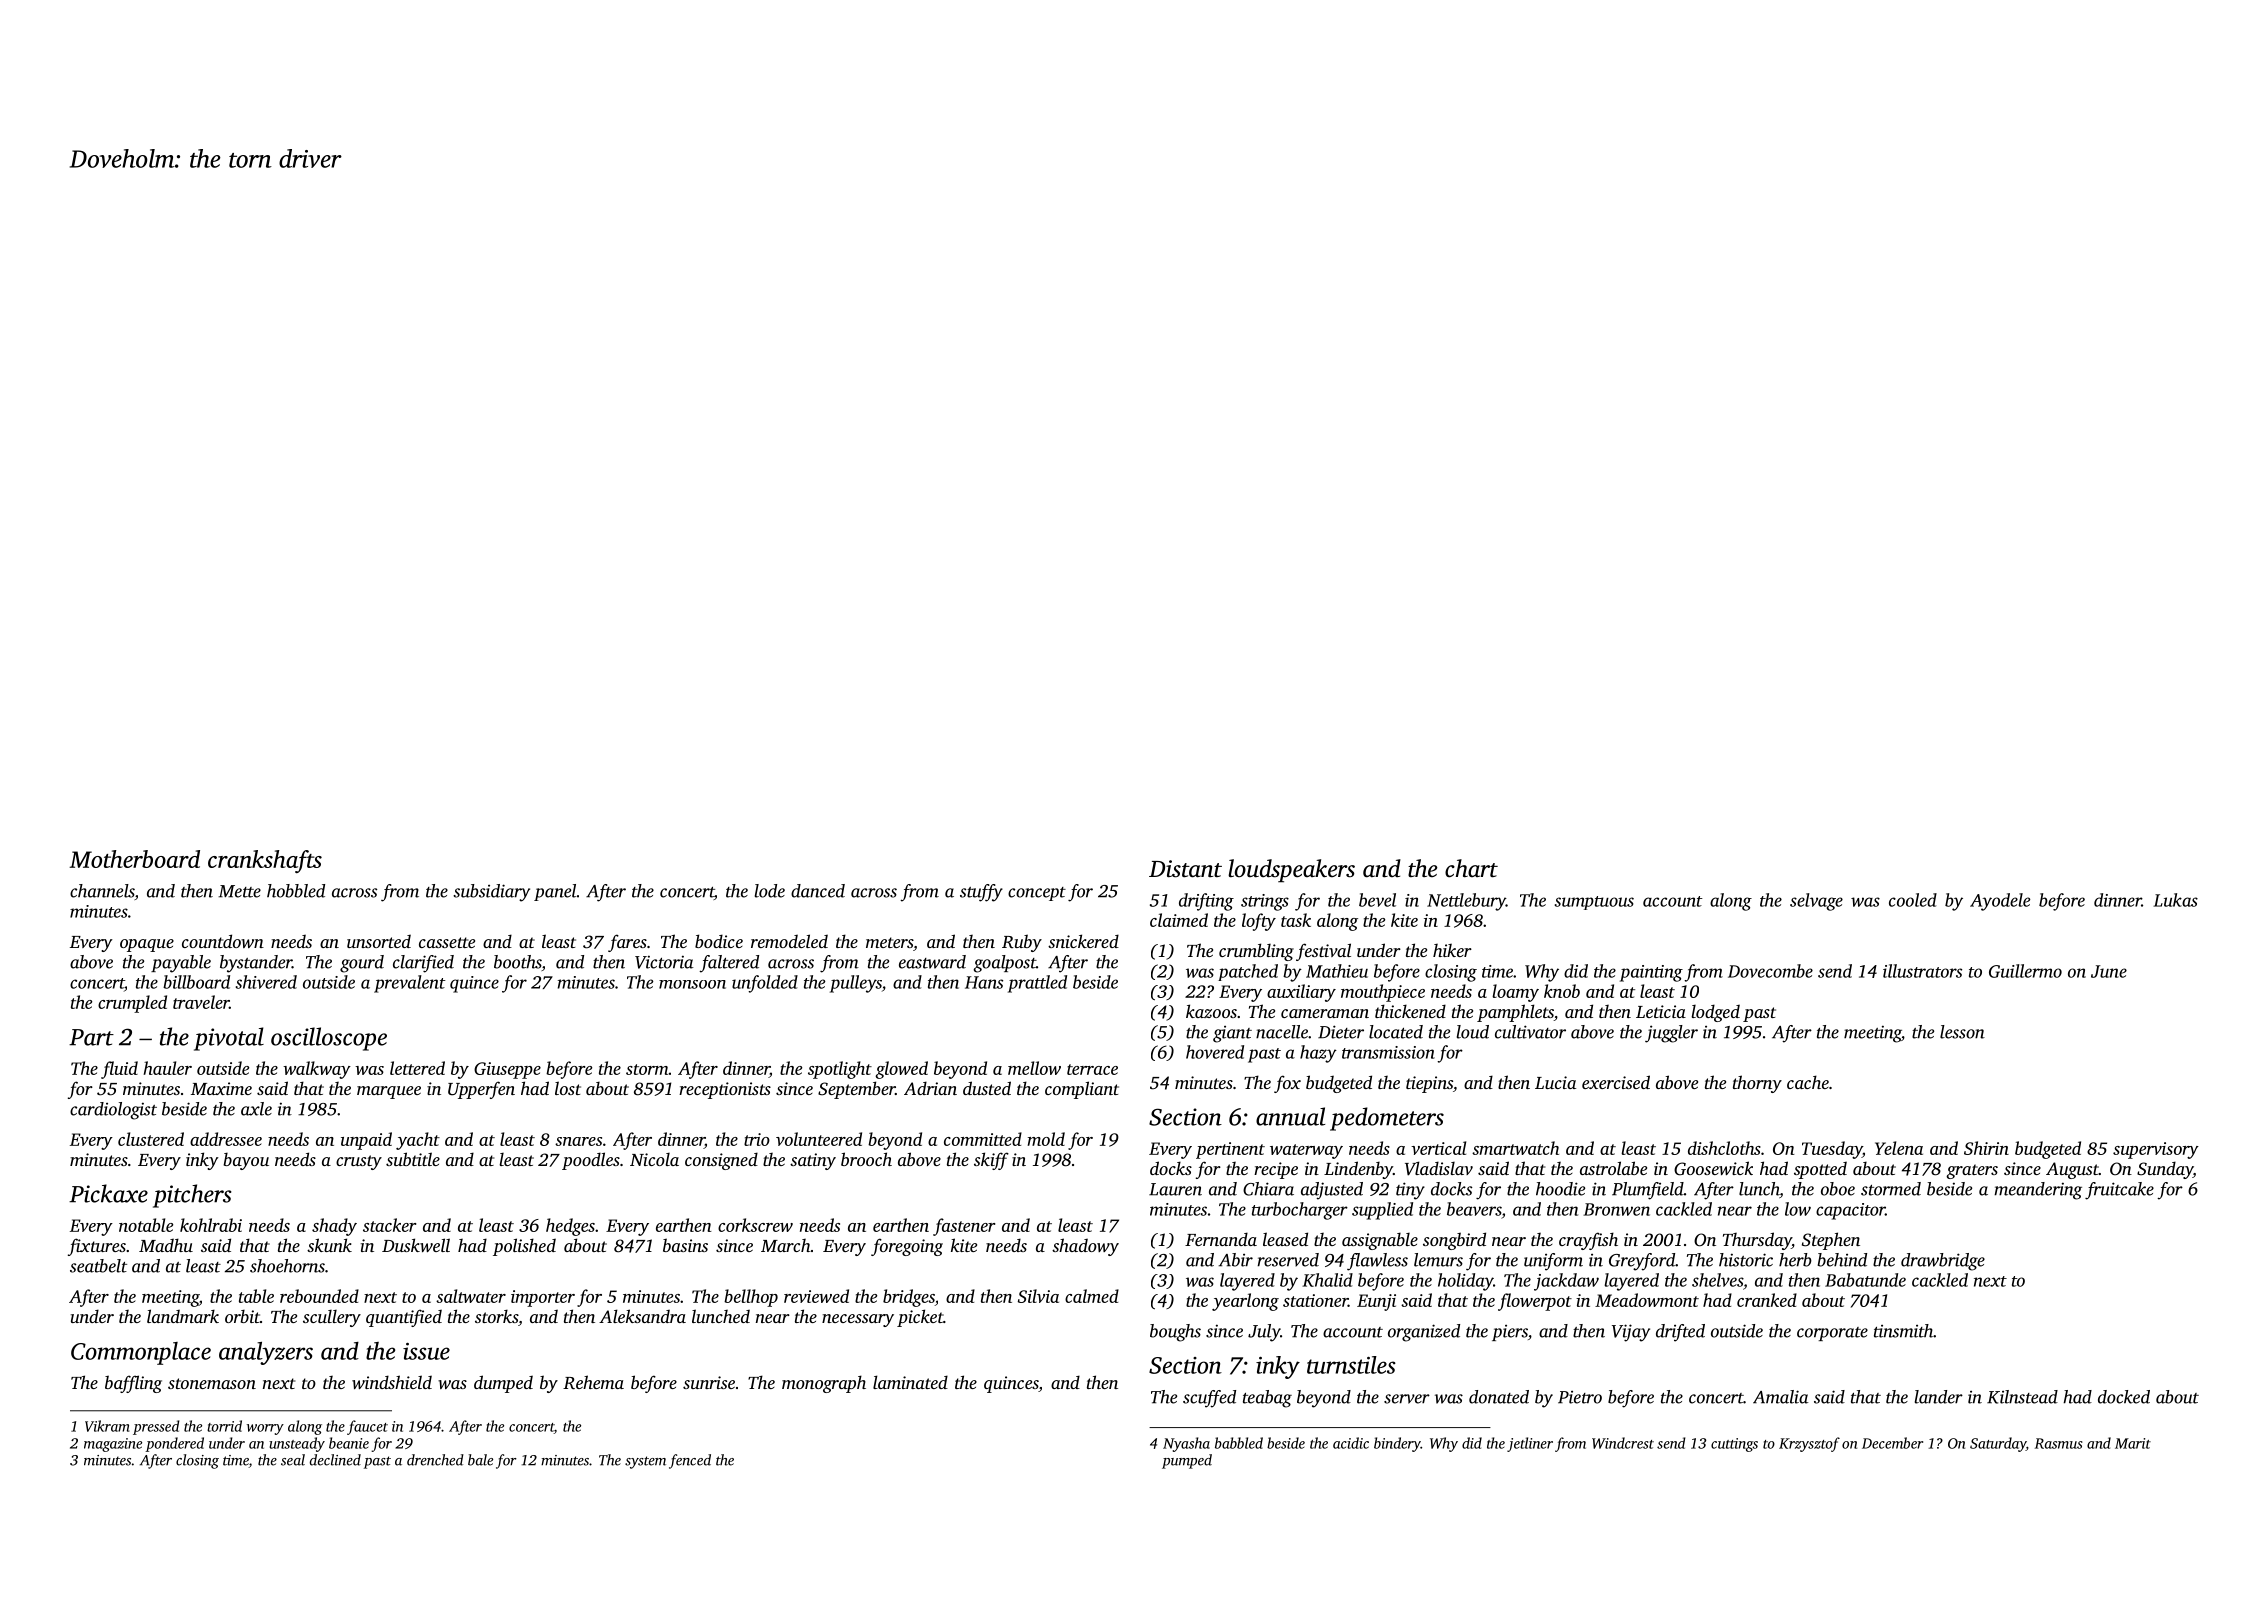 The width and height of the screenshot is (2268, 1604). Describe the element at coordinates (1717, 1280) in the screenshot. I see `shelves` at that location.
